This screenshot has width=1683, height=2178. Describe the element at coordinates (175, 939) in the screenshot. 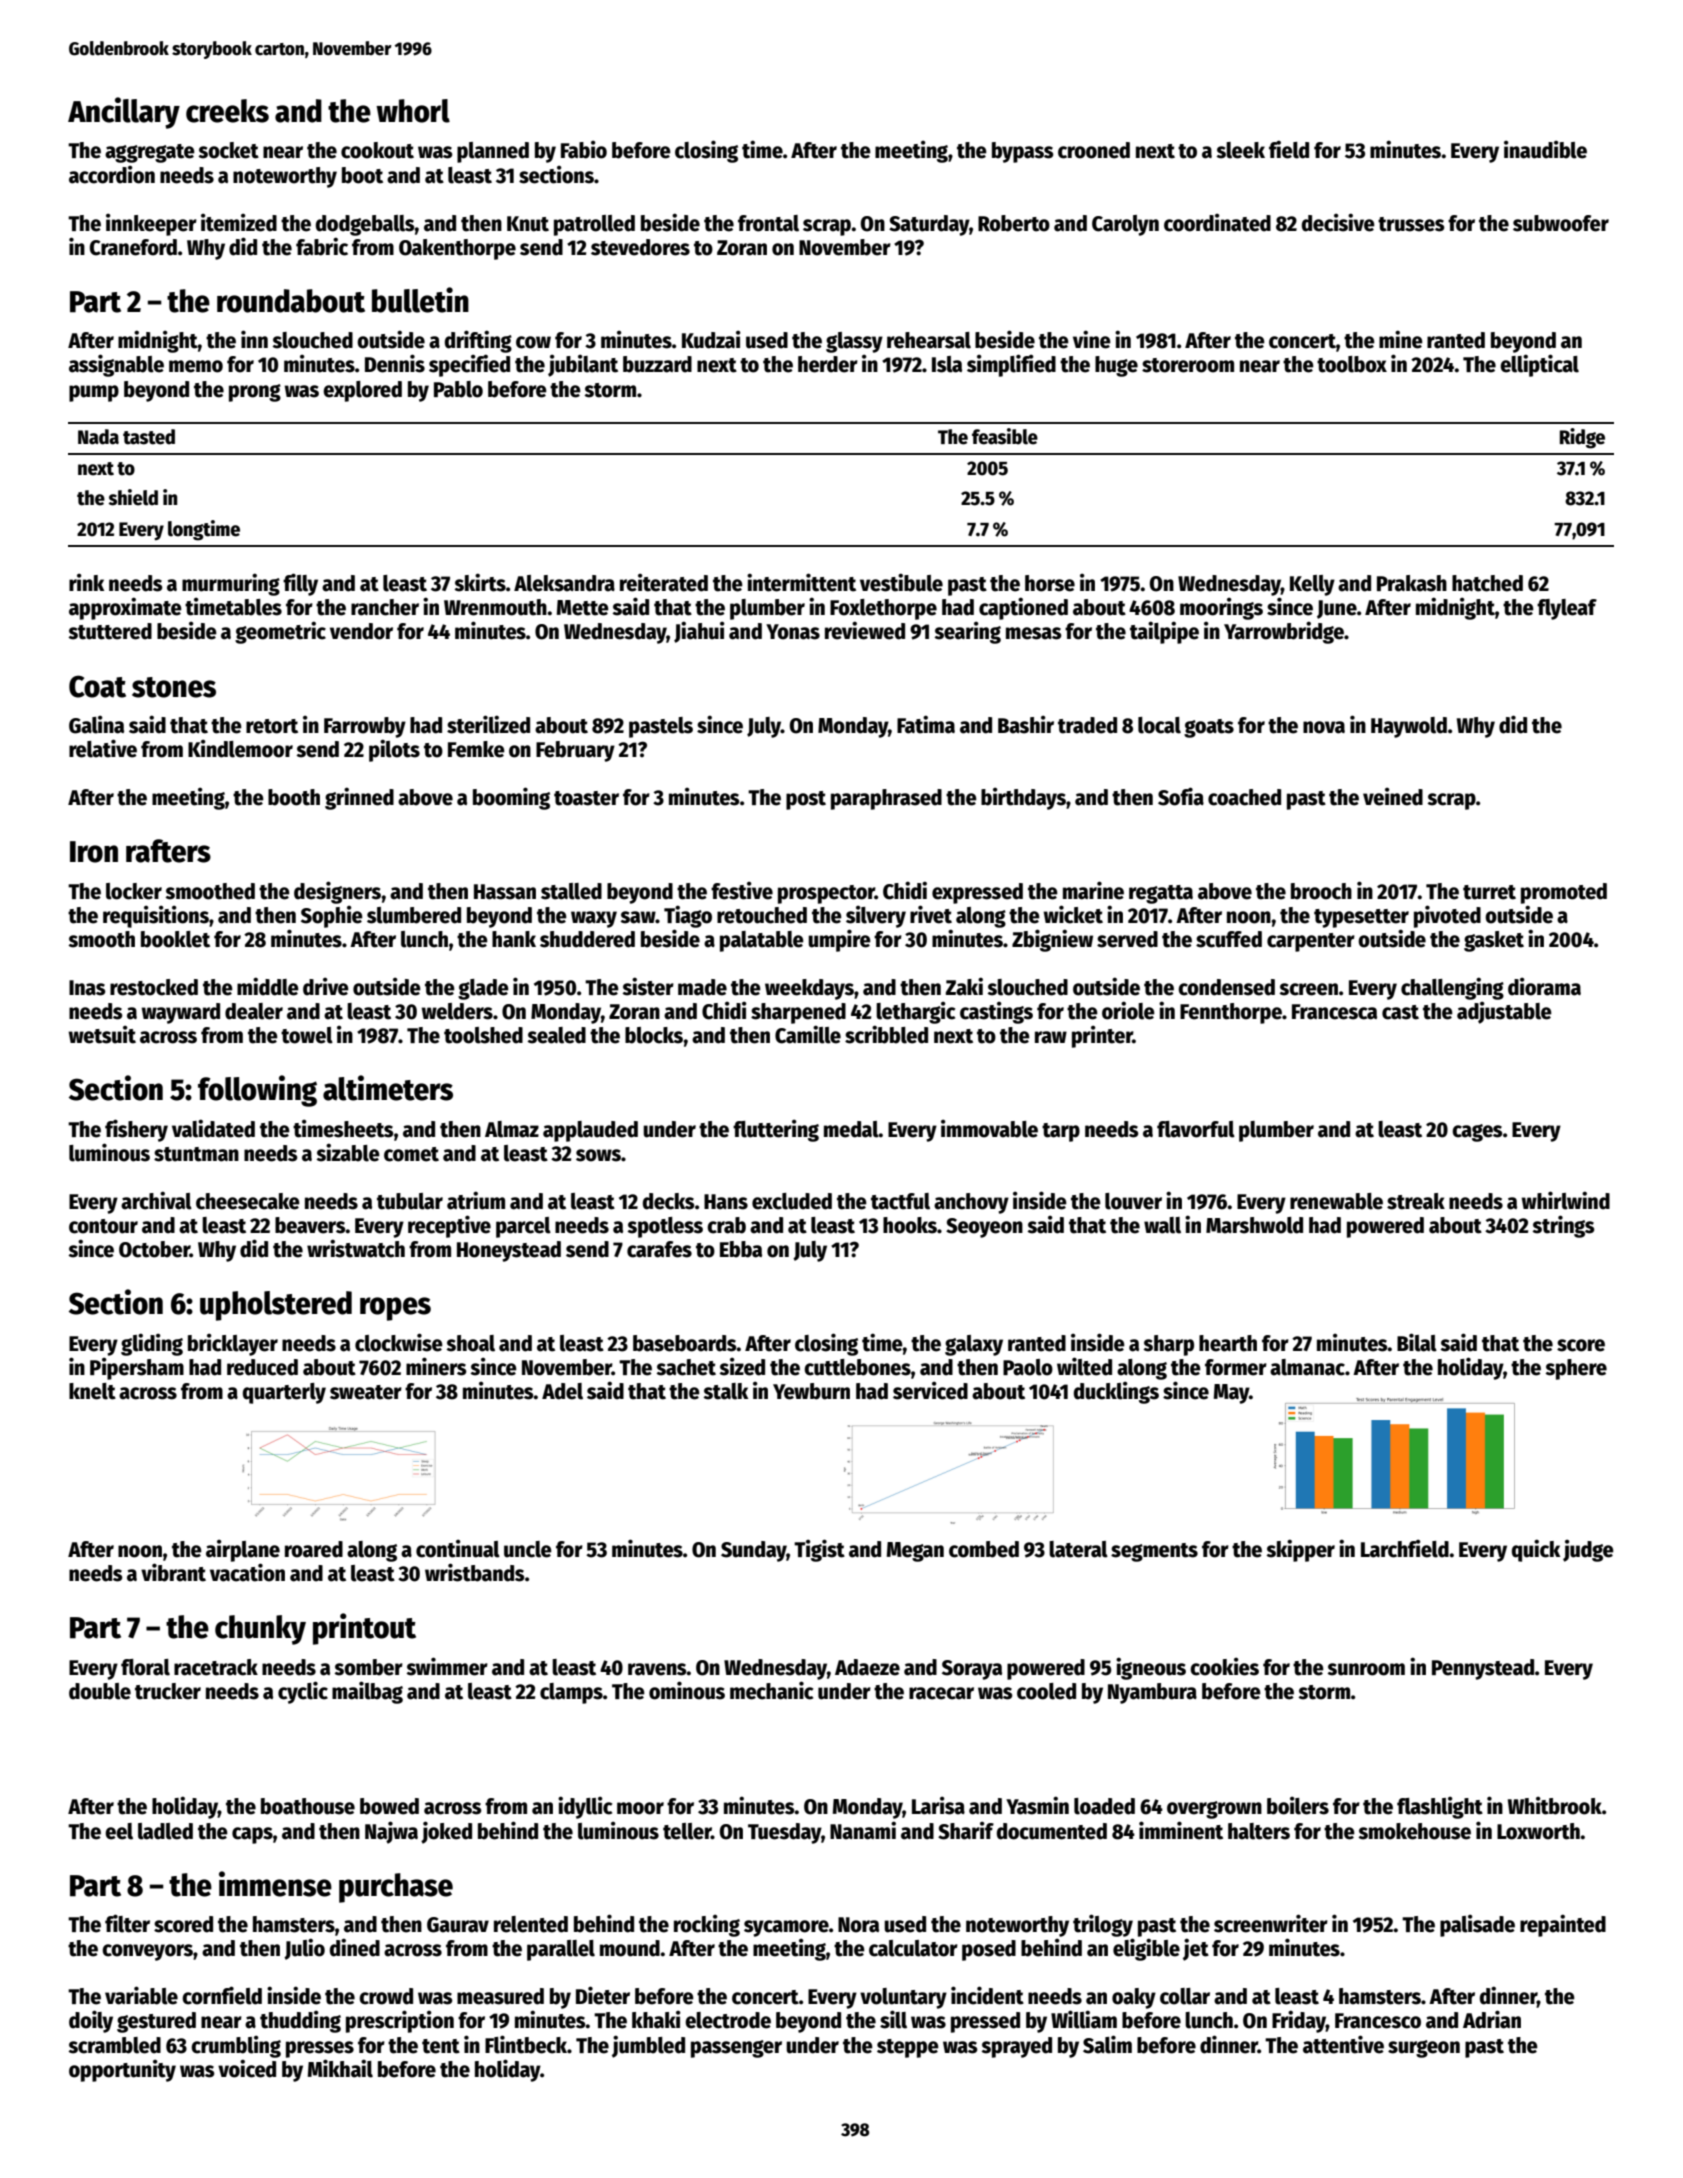

I see `booklet` at that location.
